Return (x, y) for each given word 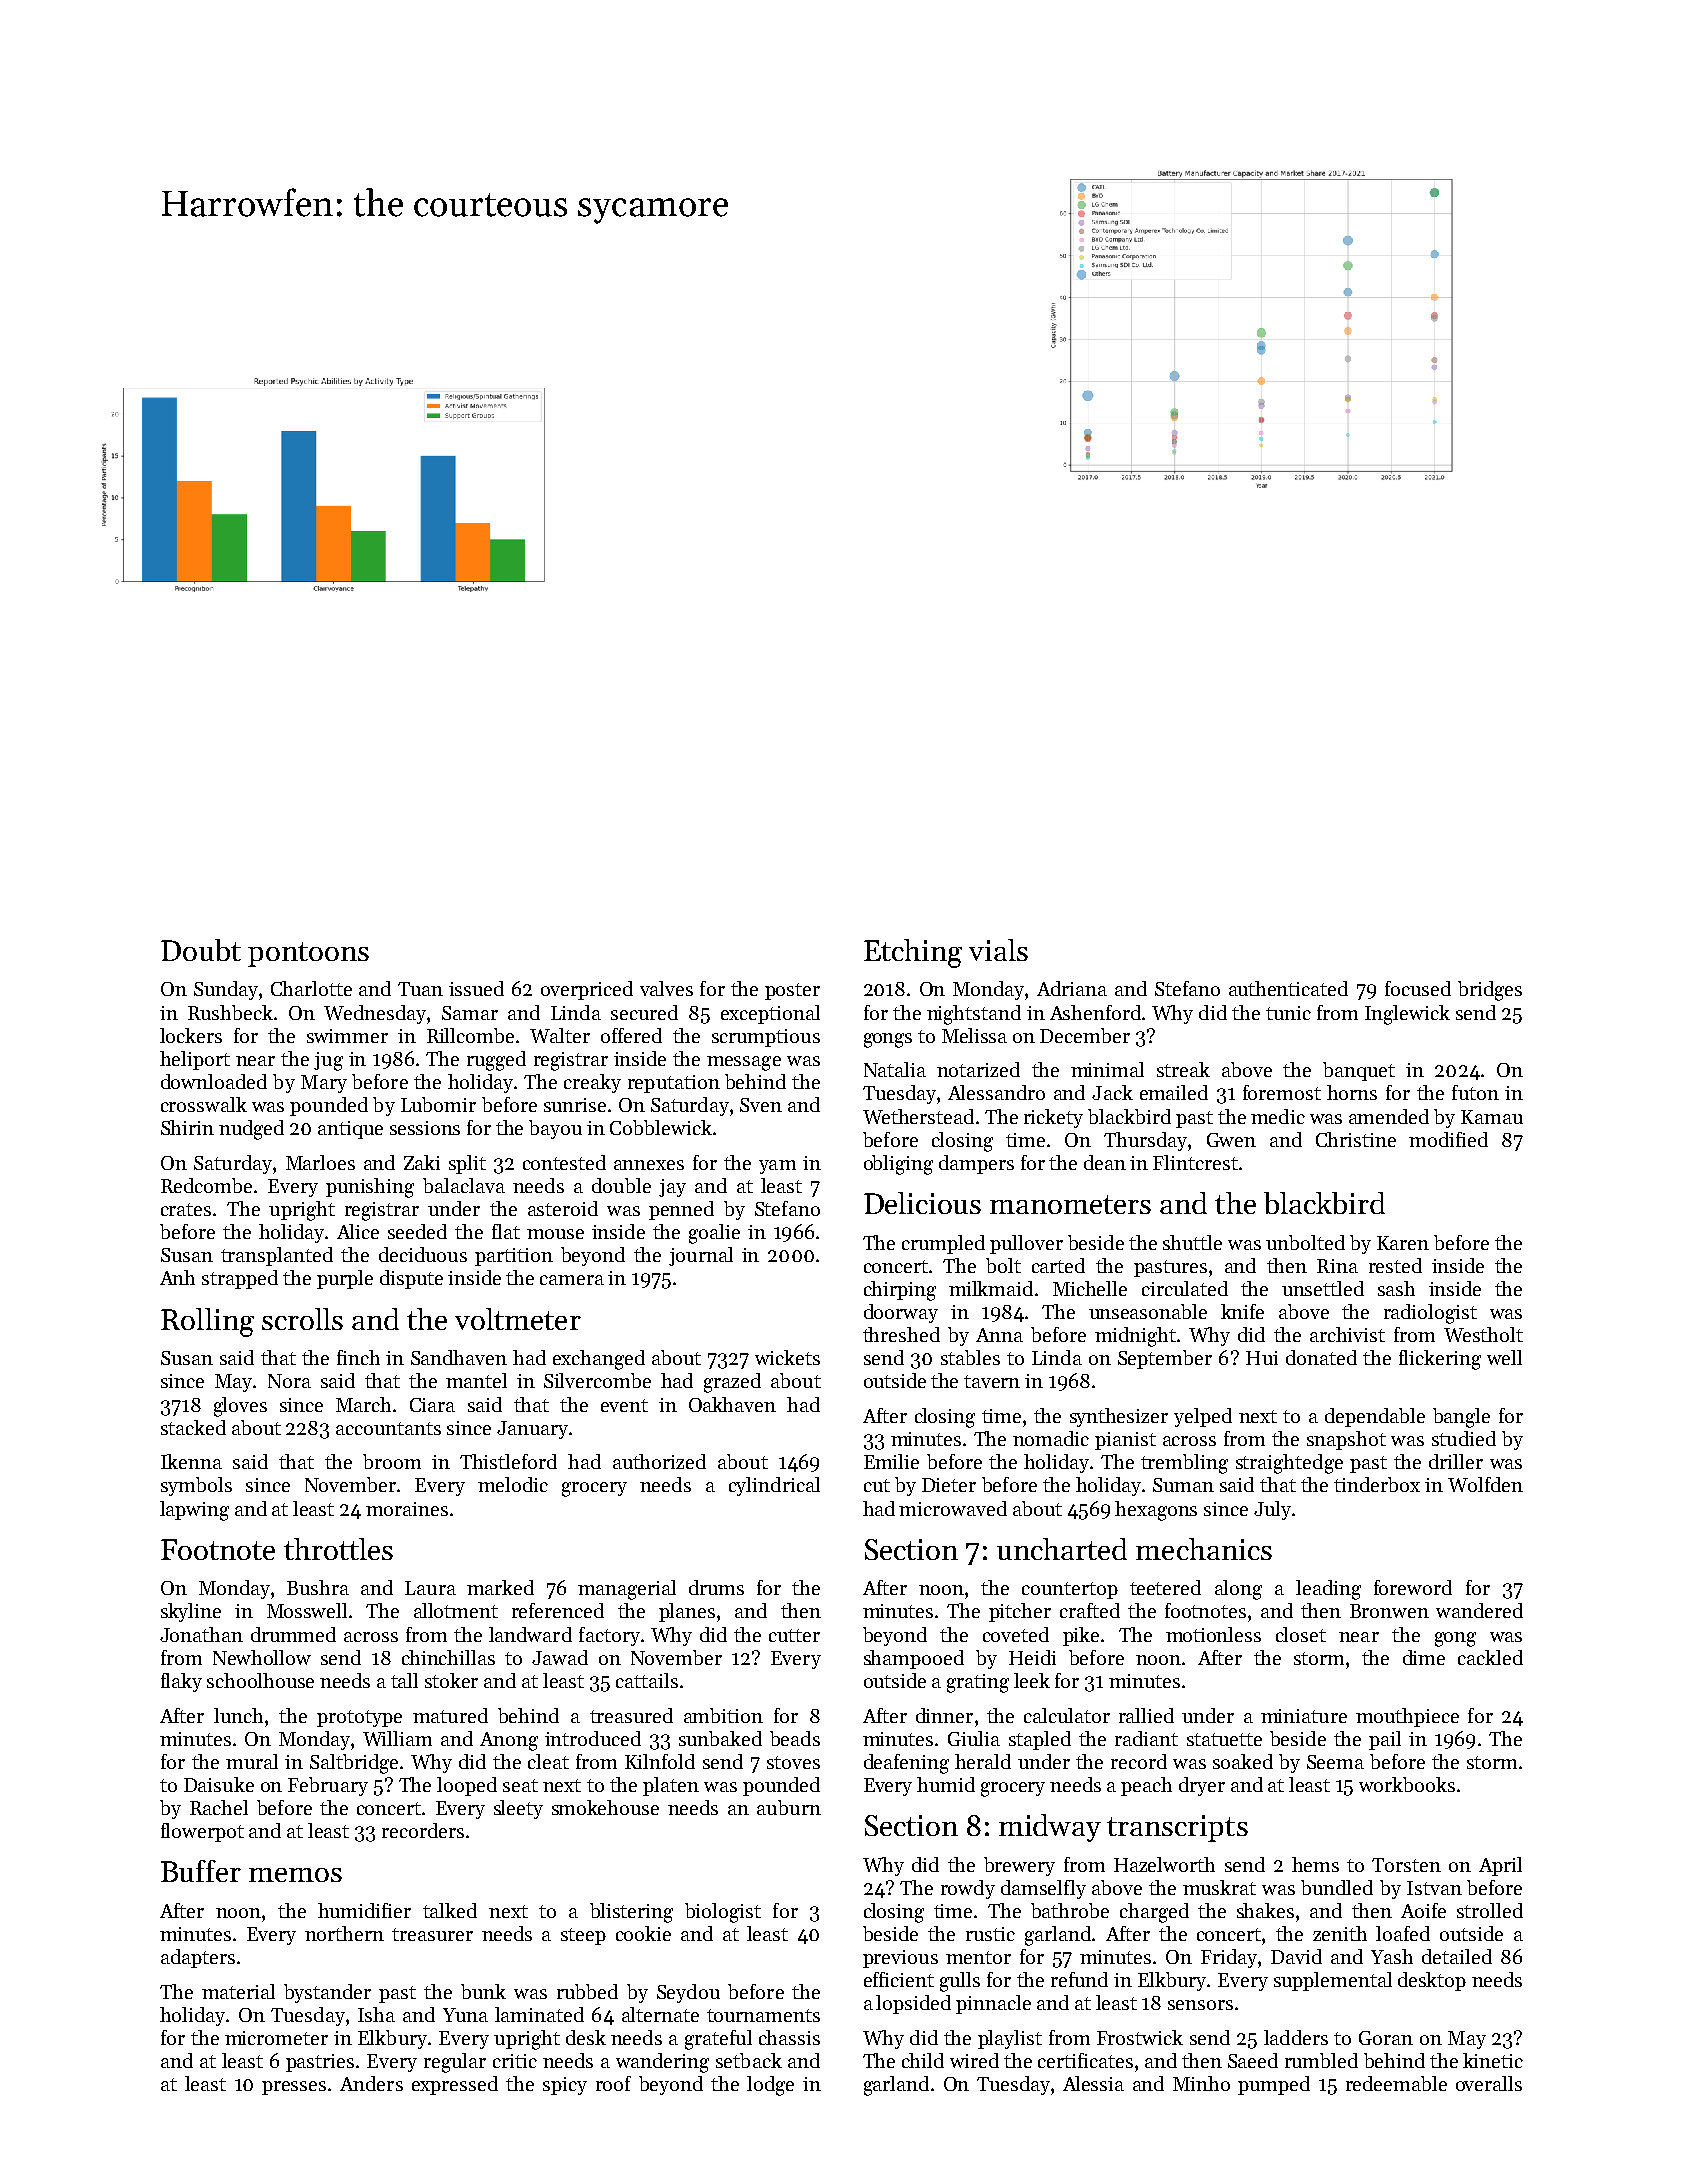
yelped (1203, 1417)
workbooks (1407, 1784)
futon (1475, 1092)
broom (392, 1461)
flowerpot (202, 1832)
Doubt (201, 950)
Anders (371, 2083)
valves (666, 988)
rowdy (968, 1889)
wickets (787, 1357)
